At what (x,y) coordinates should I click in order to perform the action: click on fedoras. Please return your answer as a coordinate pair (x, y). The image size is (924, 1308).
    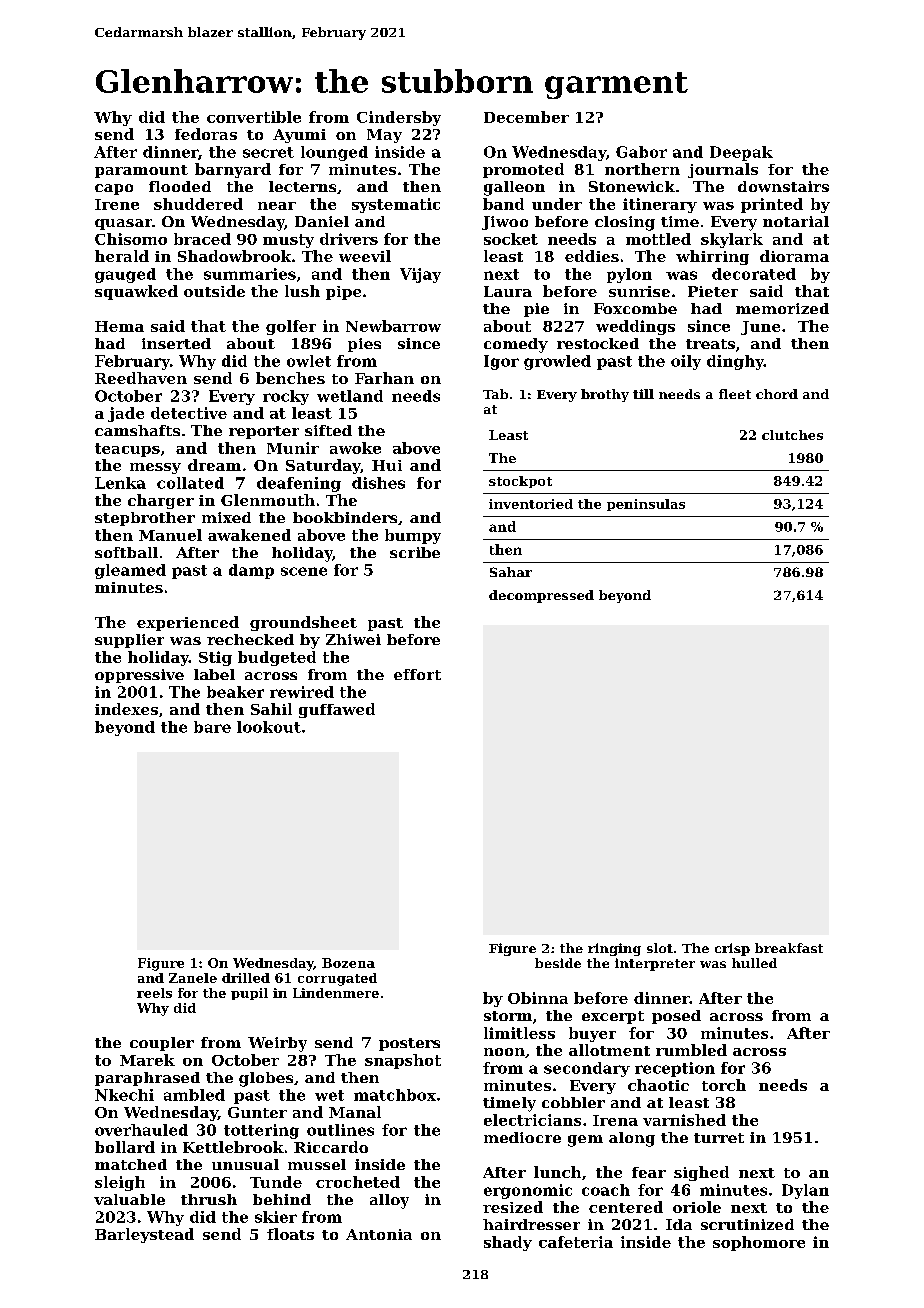
    Looking at the image, I should click on (206, 134).
